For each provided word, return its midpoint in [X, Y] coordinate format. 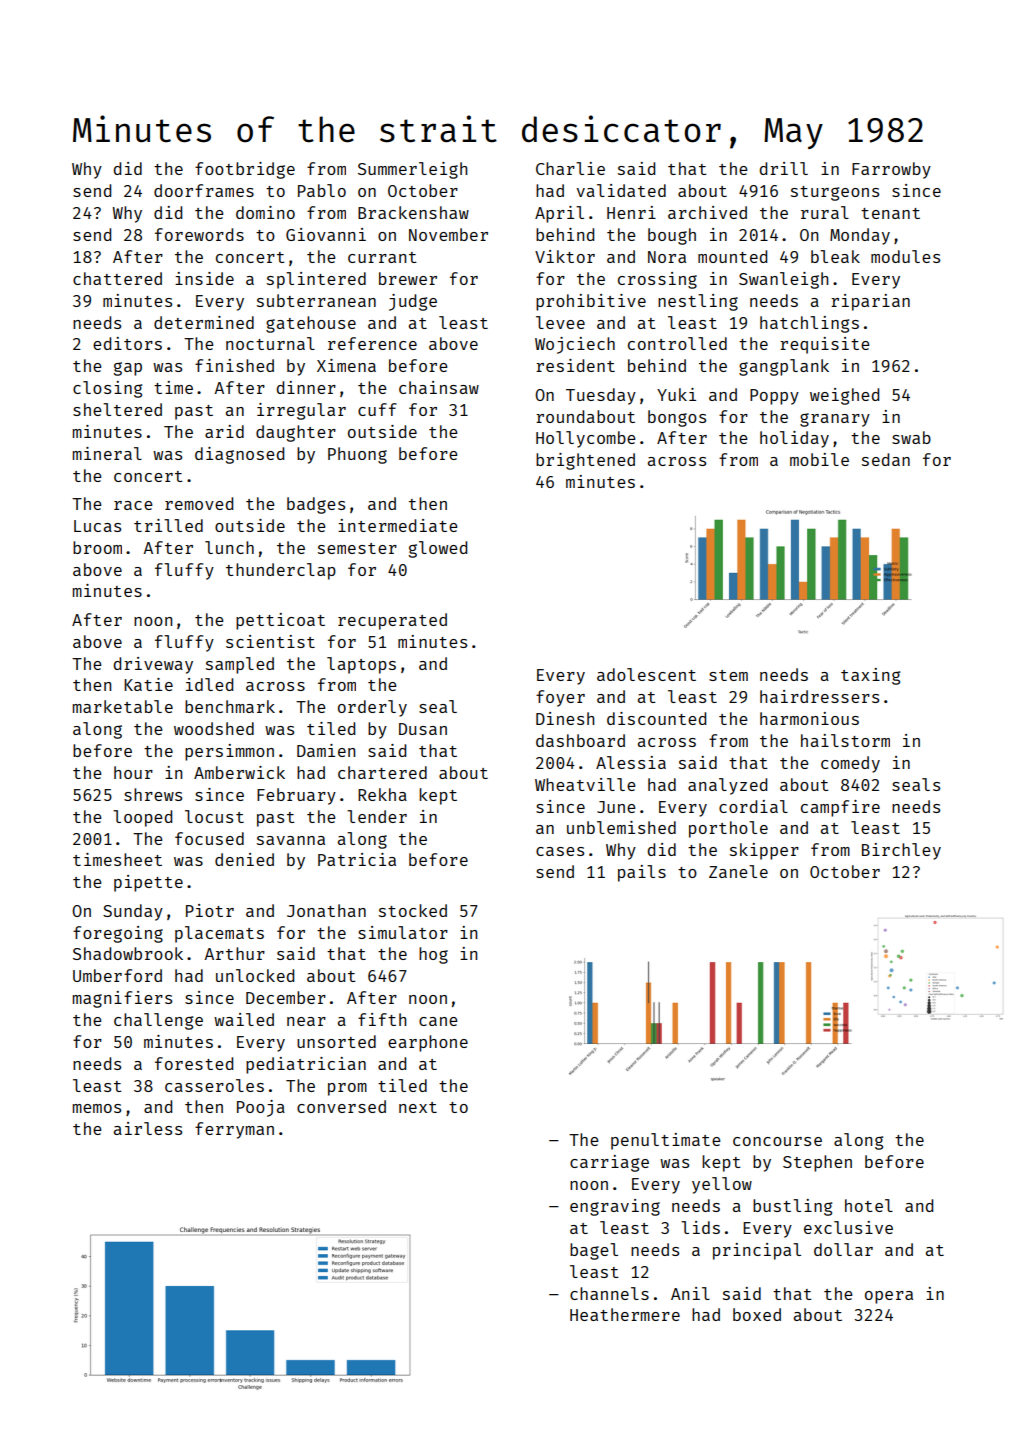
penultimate [666, 1141]
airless [148, 1128]
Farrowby [891, 170]
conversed [341, 1106]
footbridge [245, 170]
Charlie [570, 168]
